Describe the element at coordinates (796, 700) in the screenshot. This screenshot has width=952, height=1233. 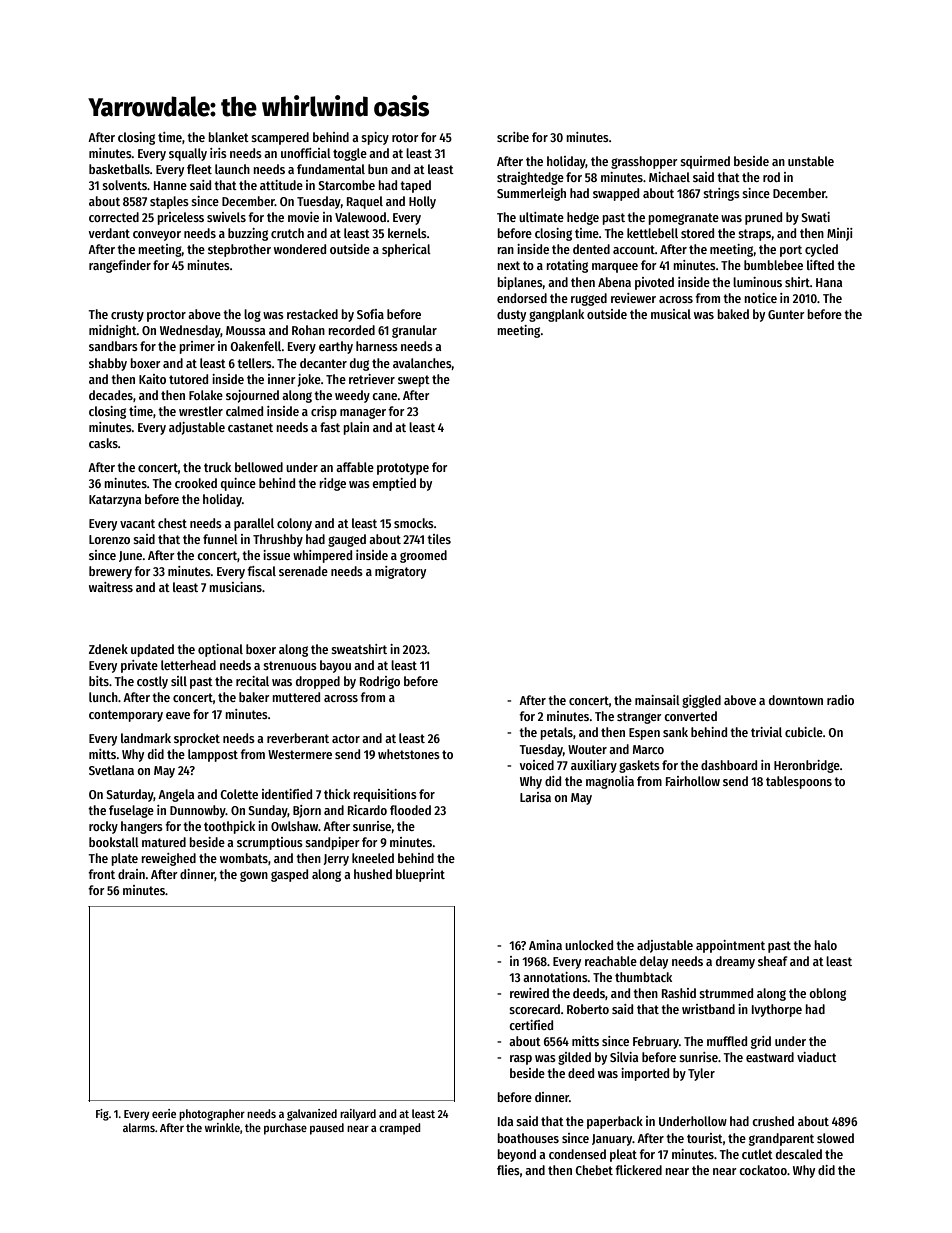
I see `downtown` at that location.
